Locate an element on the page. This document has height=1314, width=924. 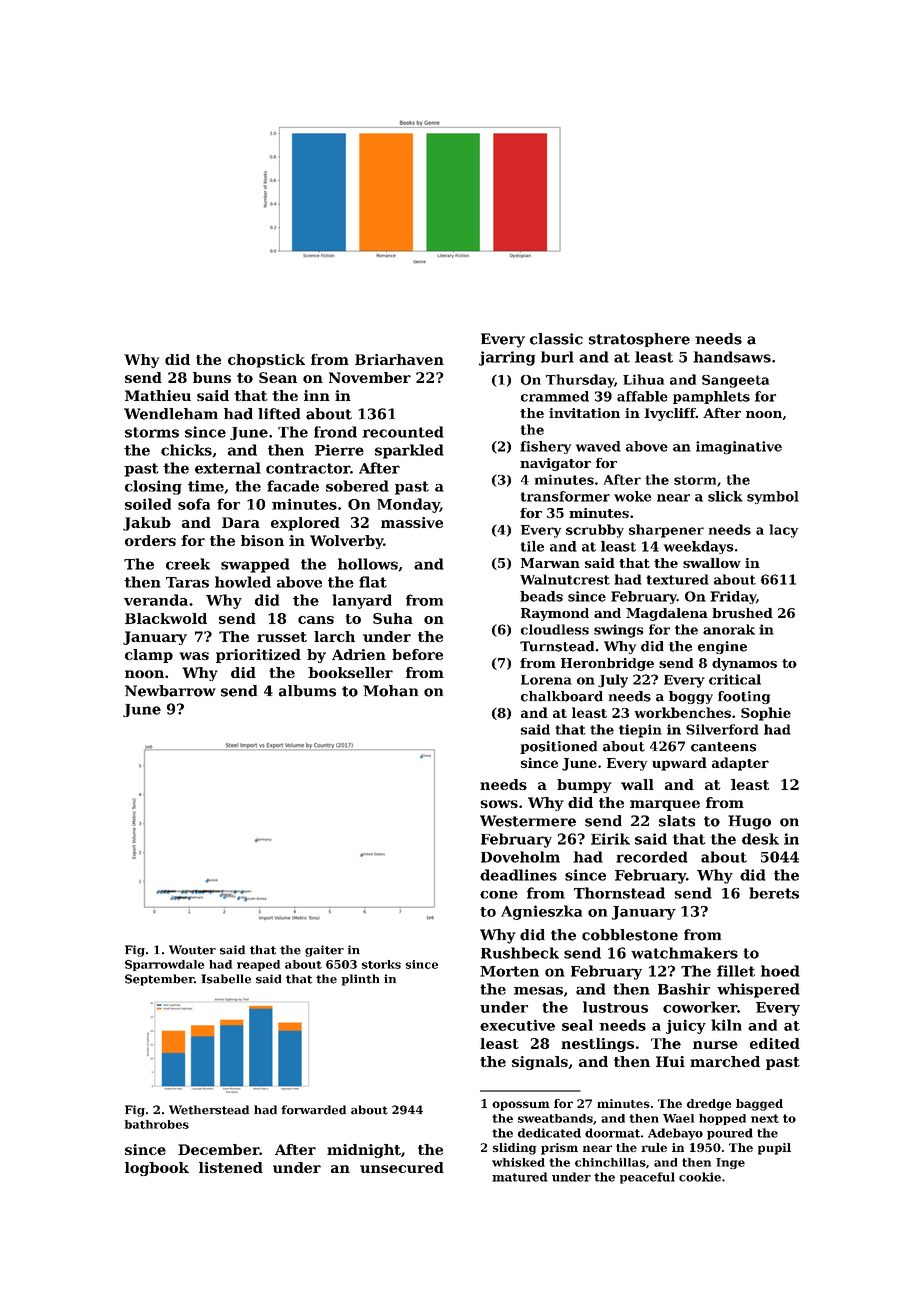
Isabelle is located at coordinates (226, 979).
